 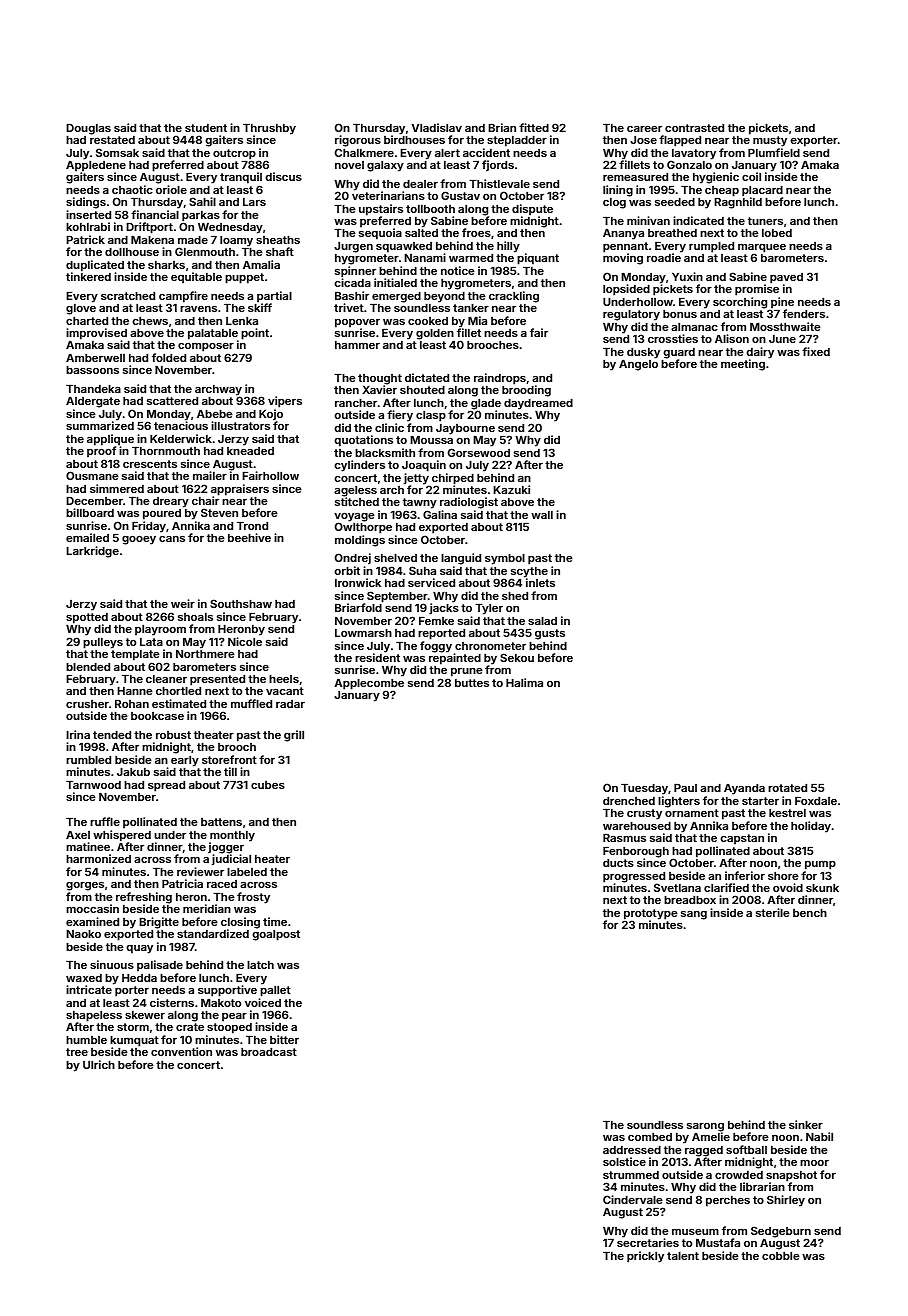 What do you see at coordinates (786, 279) in the image?
I see `paved` at bounding box center [786, 279].
